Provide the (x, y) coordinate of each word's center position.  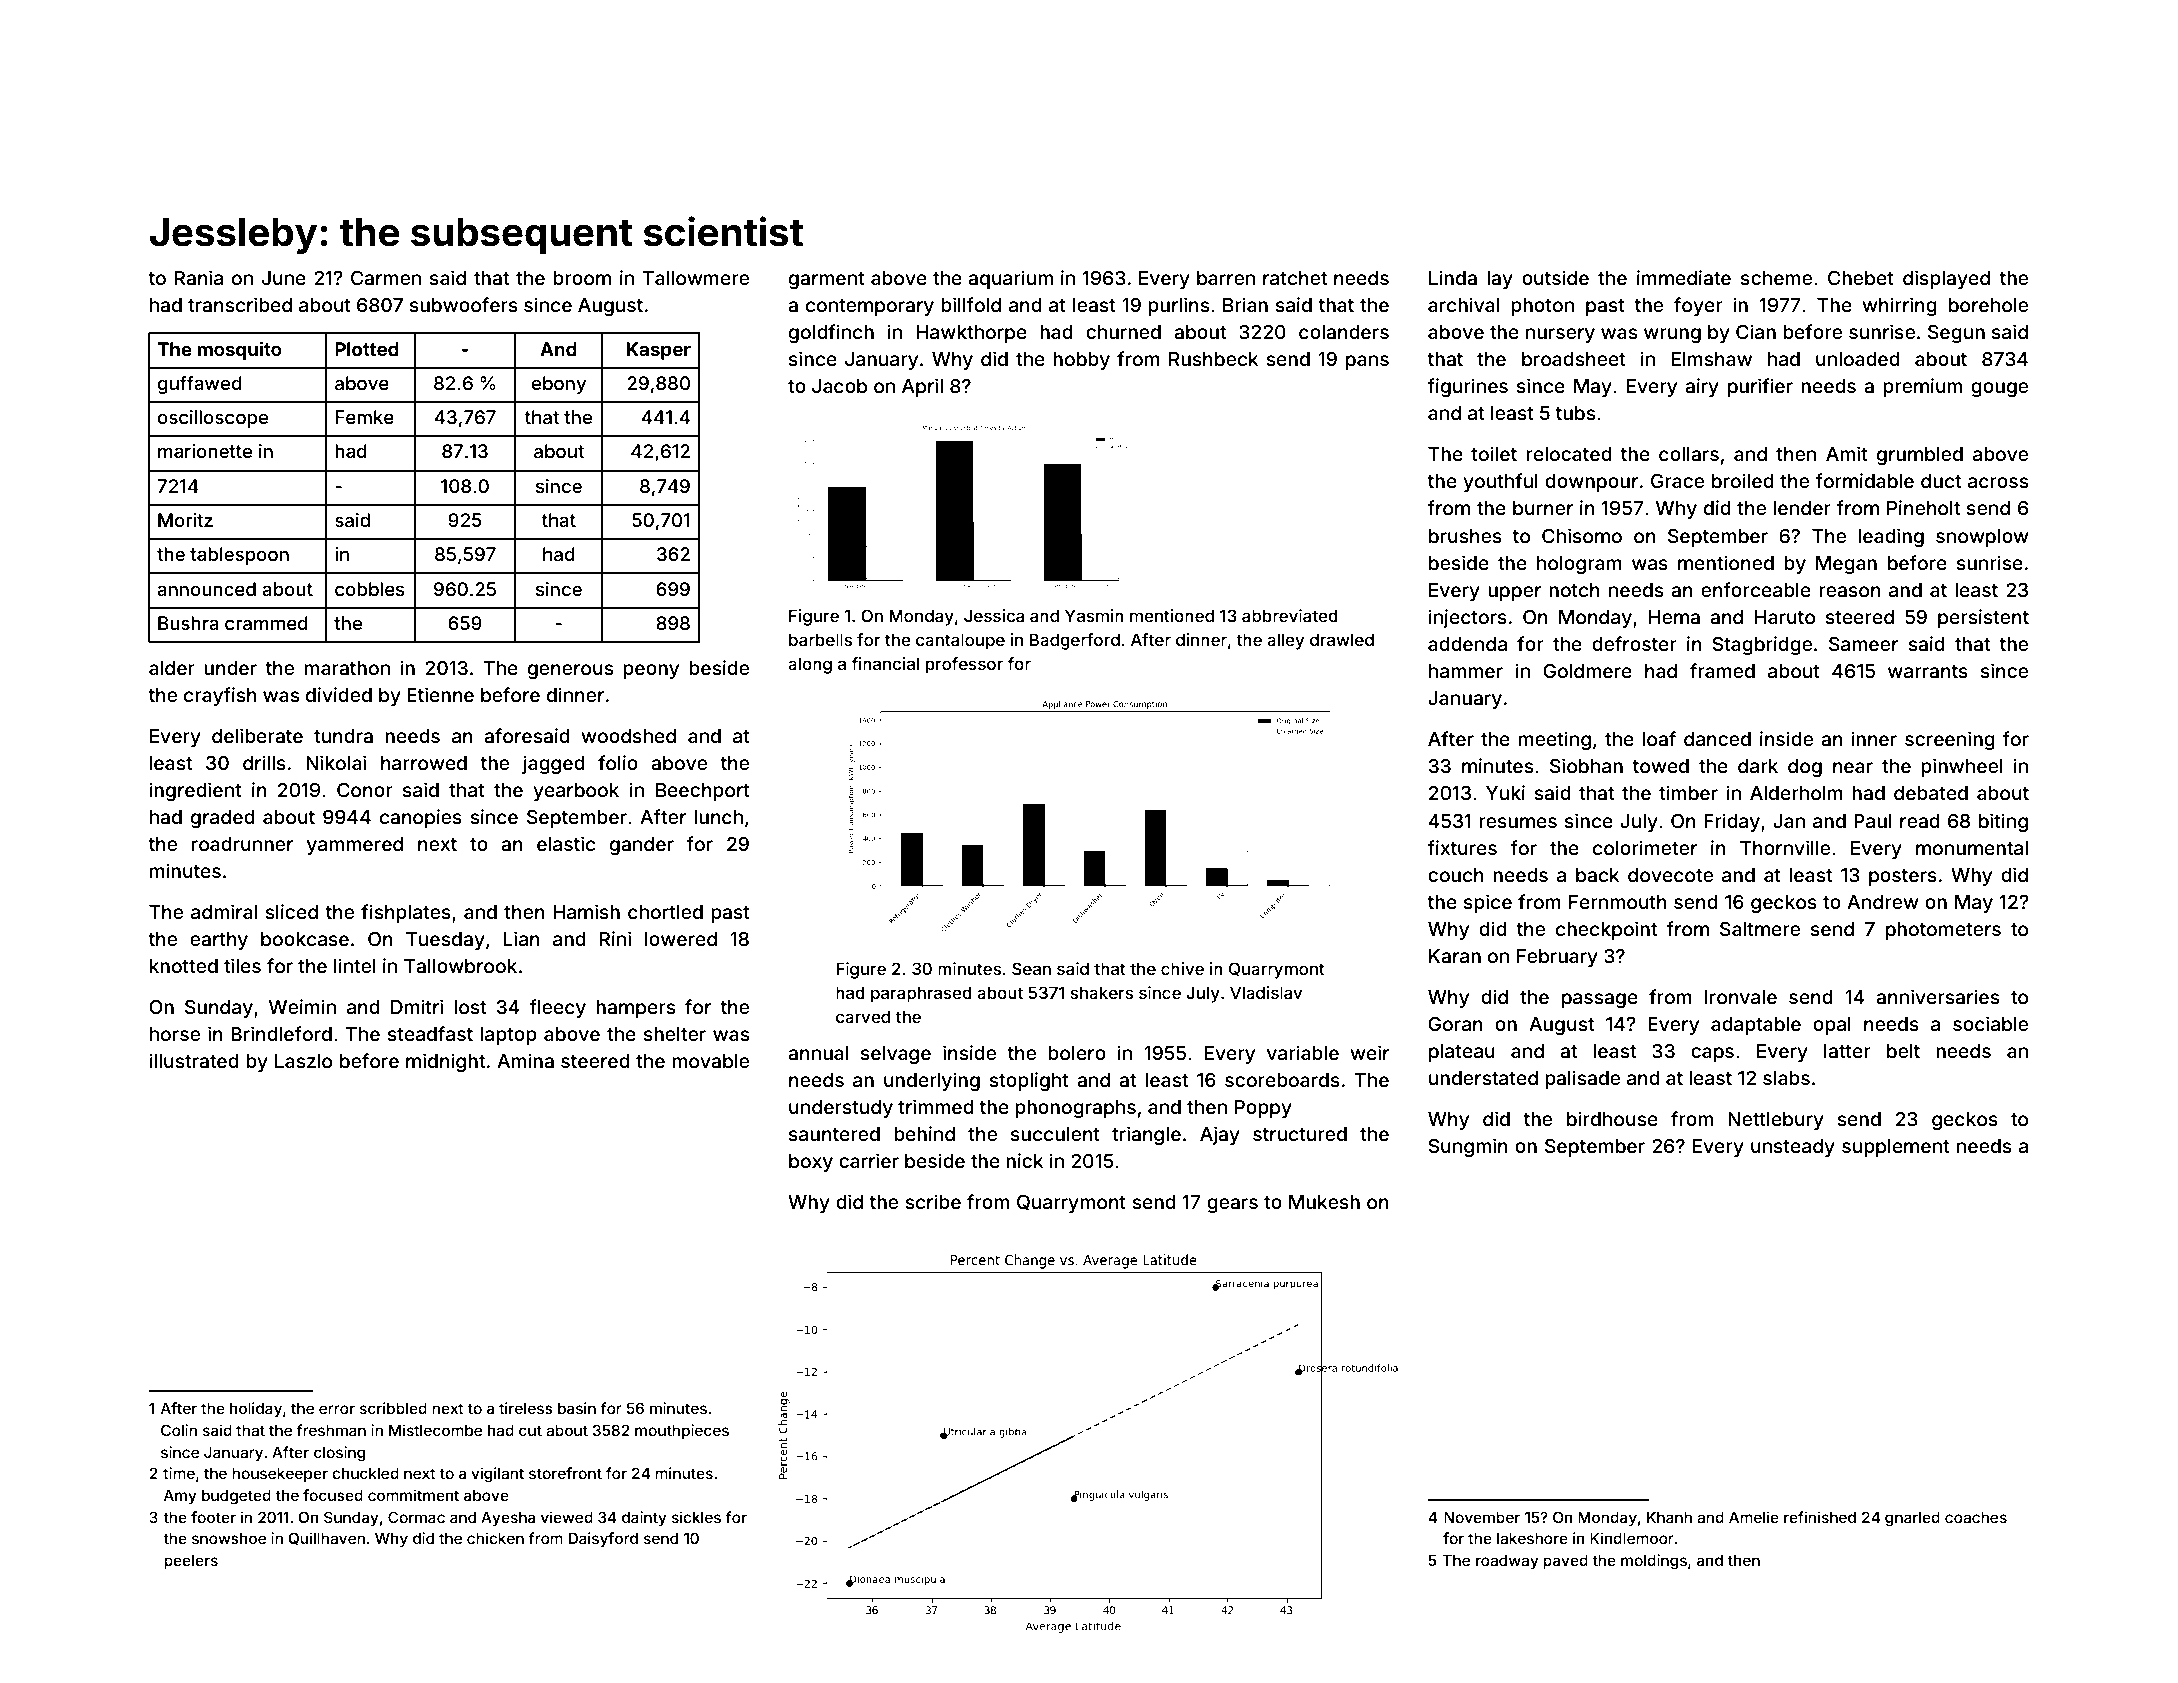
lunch (718, 817)
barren (1226, 278)
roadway (1507, 1562)
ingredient (196, 791)
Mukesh (1324, 1202)
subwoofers (464, 304)
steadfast (430, 1033)
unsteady (1793, 1148)
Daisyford (603, 1539)
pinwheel (1962, 767)
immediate (1684, 277)
